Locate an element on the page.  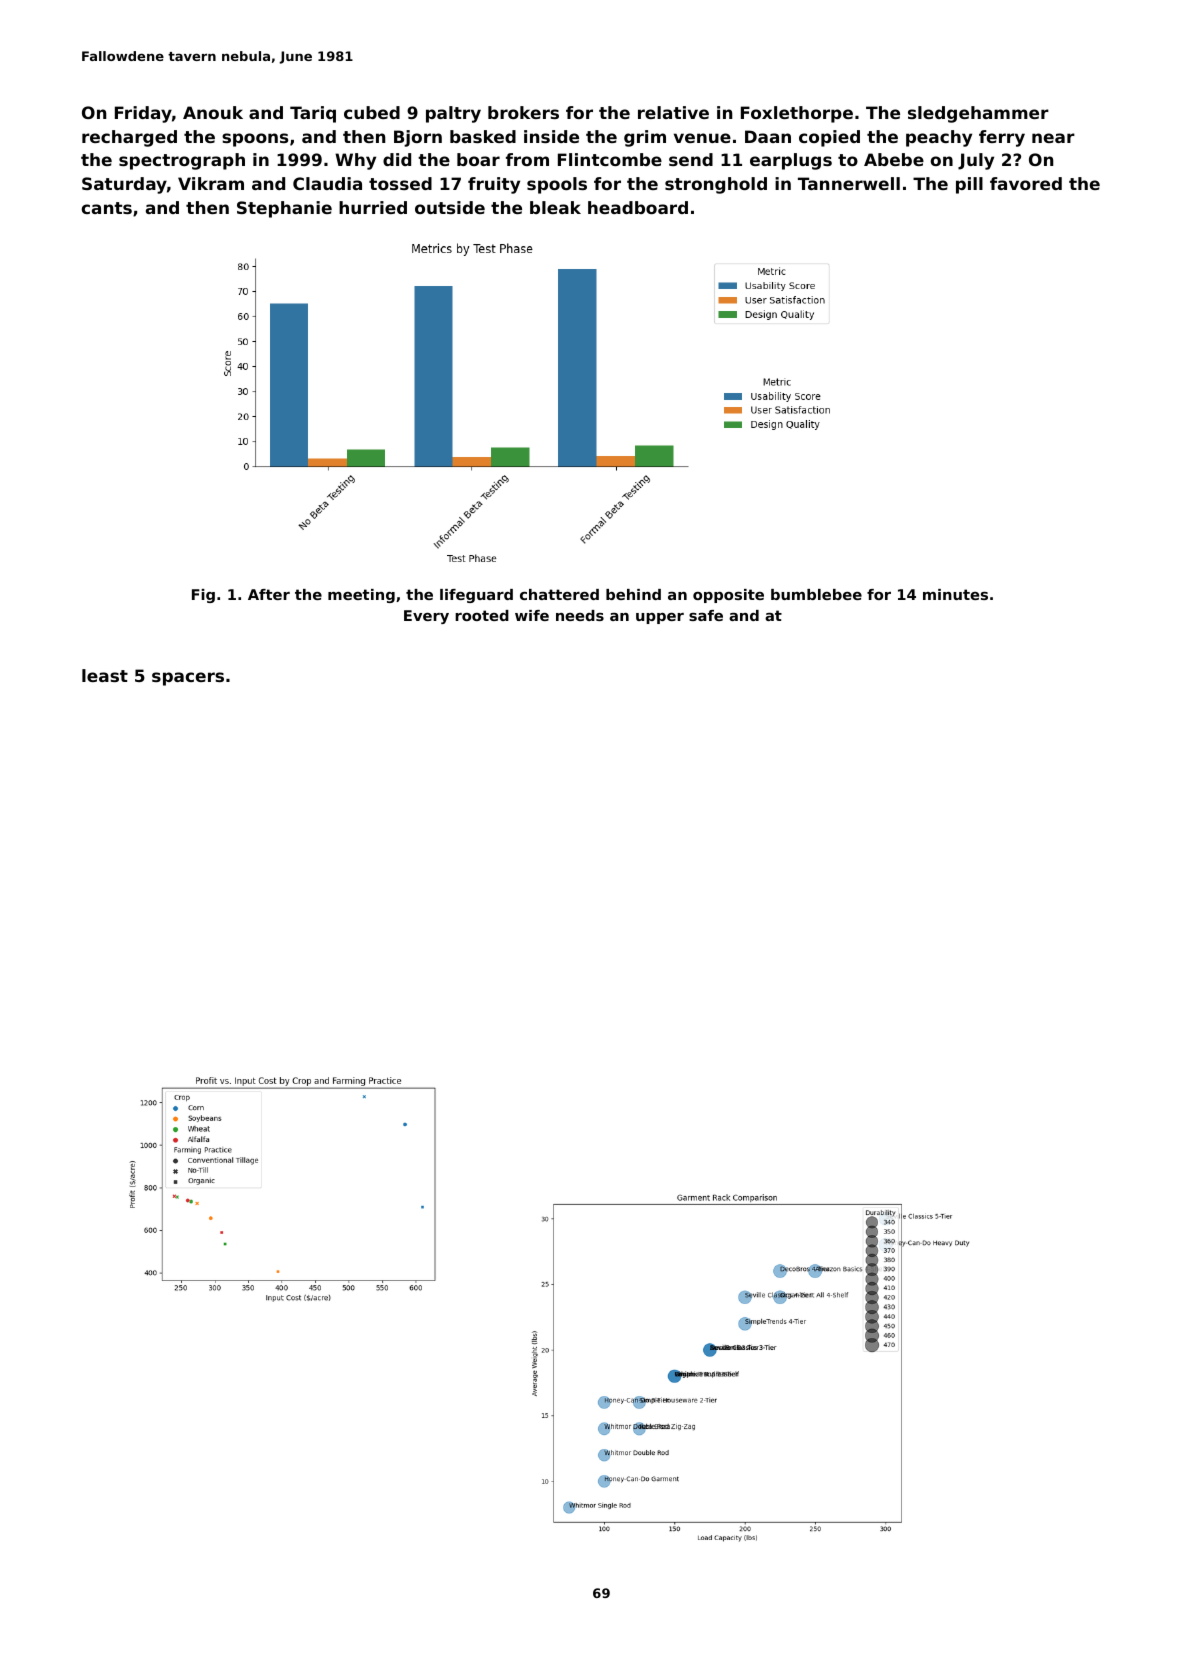
Stephanie is located at coordinates (284, 209).
